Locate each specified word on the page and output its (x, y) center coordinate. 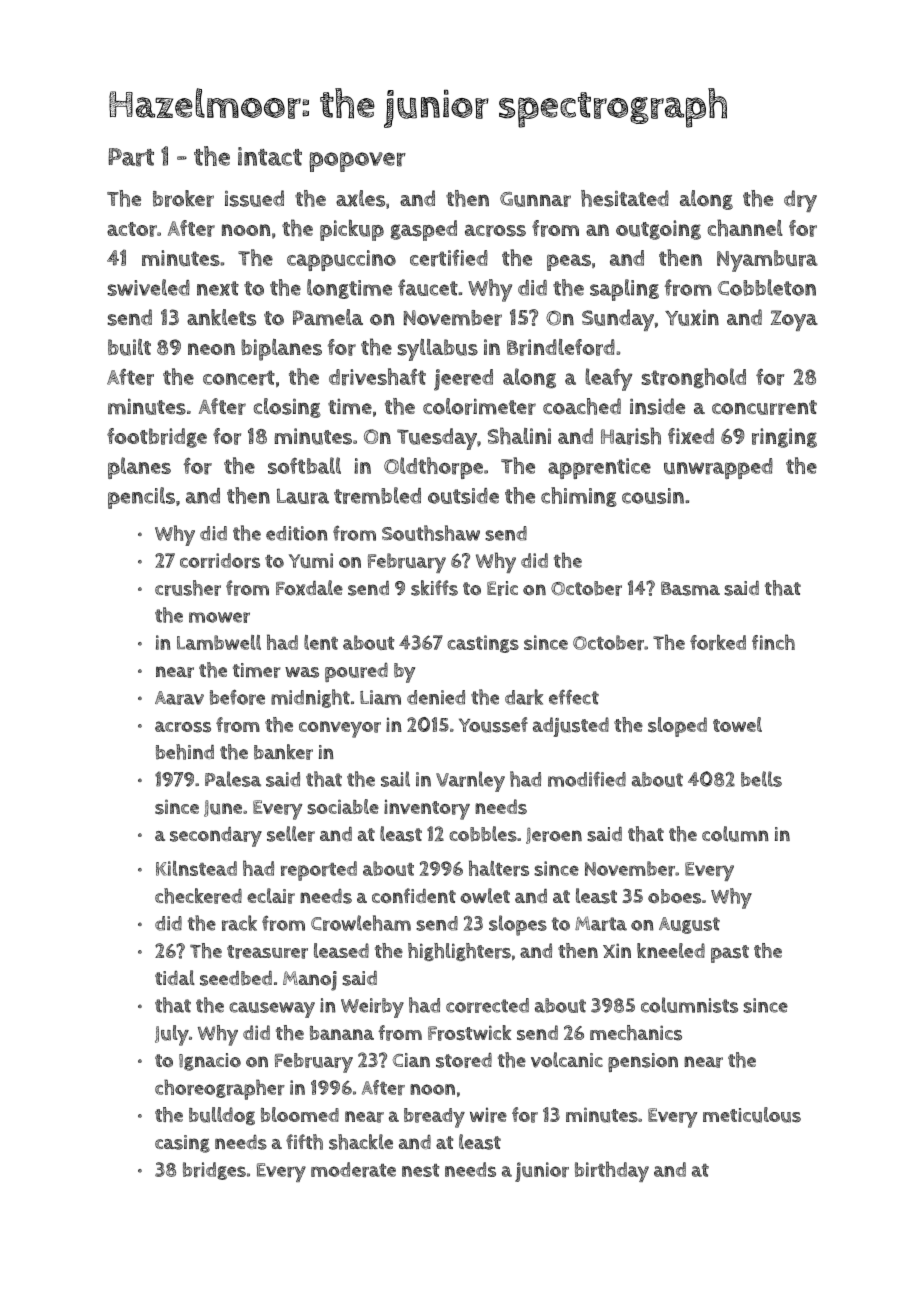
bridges (214, 1171)
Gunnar (535, 199)
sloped (677, 727)
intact (270, 156)
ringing (784, 438)
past (730, 954)
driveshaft (377, 377)
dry (800, 201)
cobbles (483, 834)
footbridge (157, 438)
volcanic (567, 1060)
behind (185, 752)
